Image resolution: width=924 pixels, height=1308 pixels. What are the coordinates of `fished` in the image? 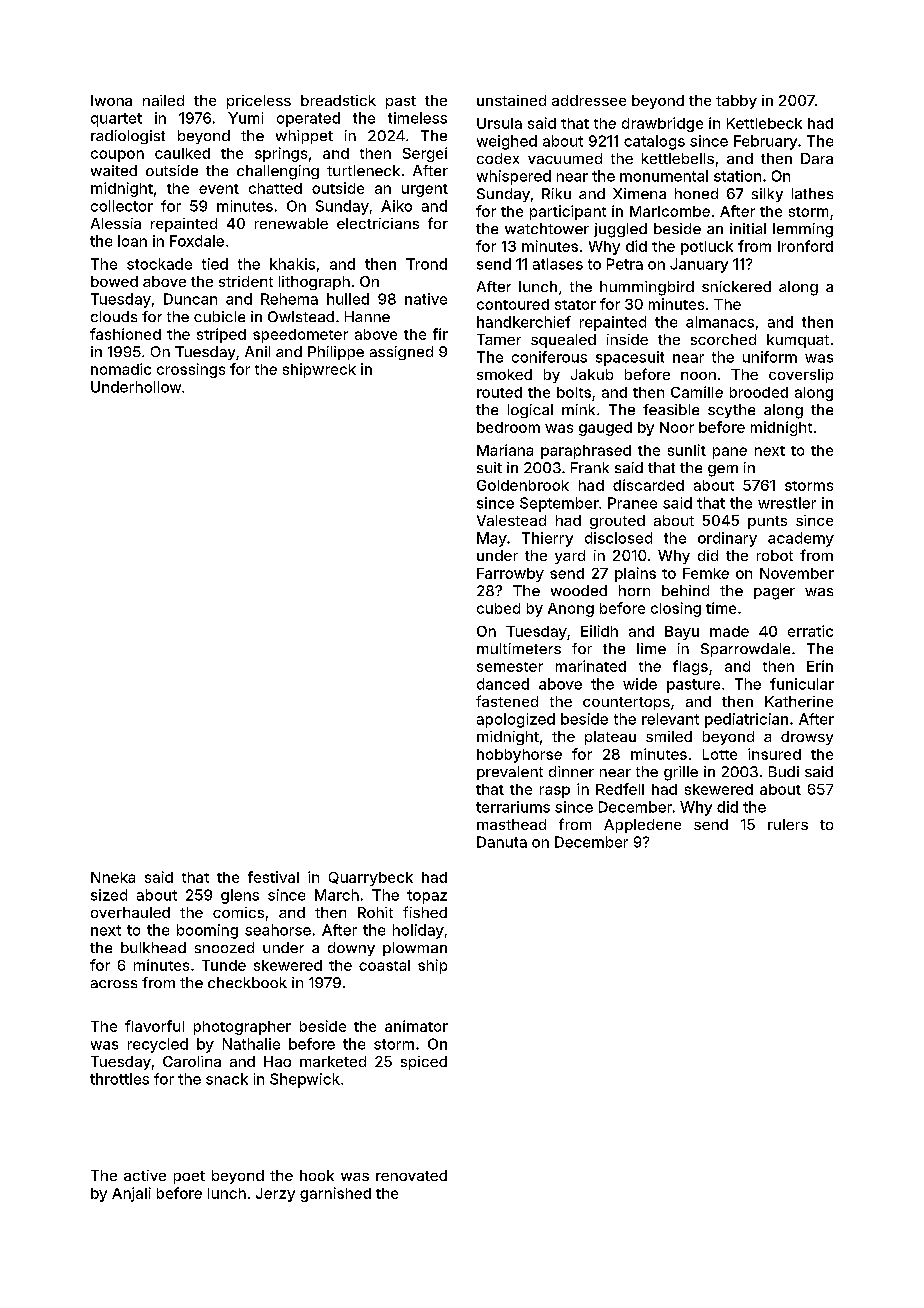 It's located at (425, 912).
